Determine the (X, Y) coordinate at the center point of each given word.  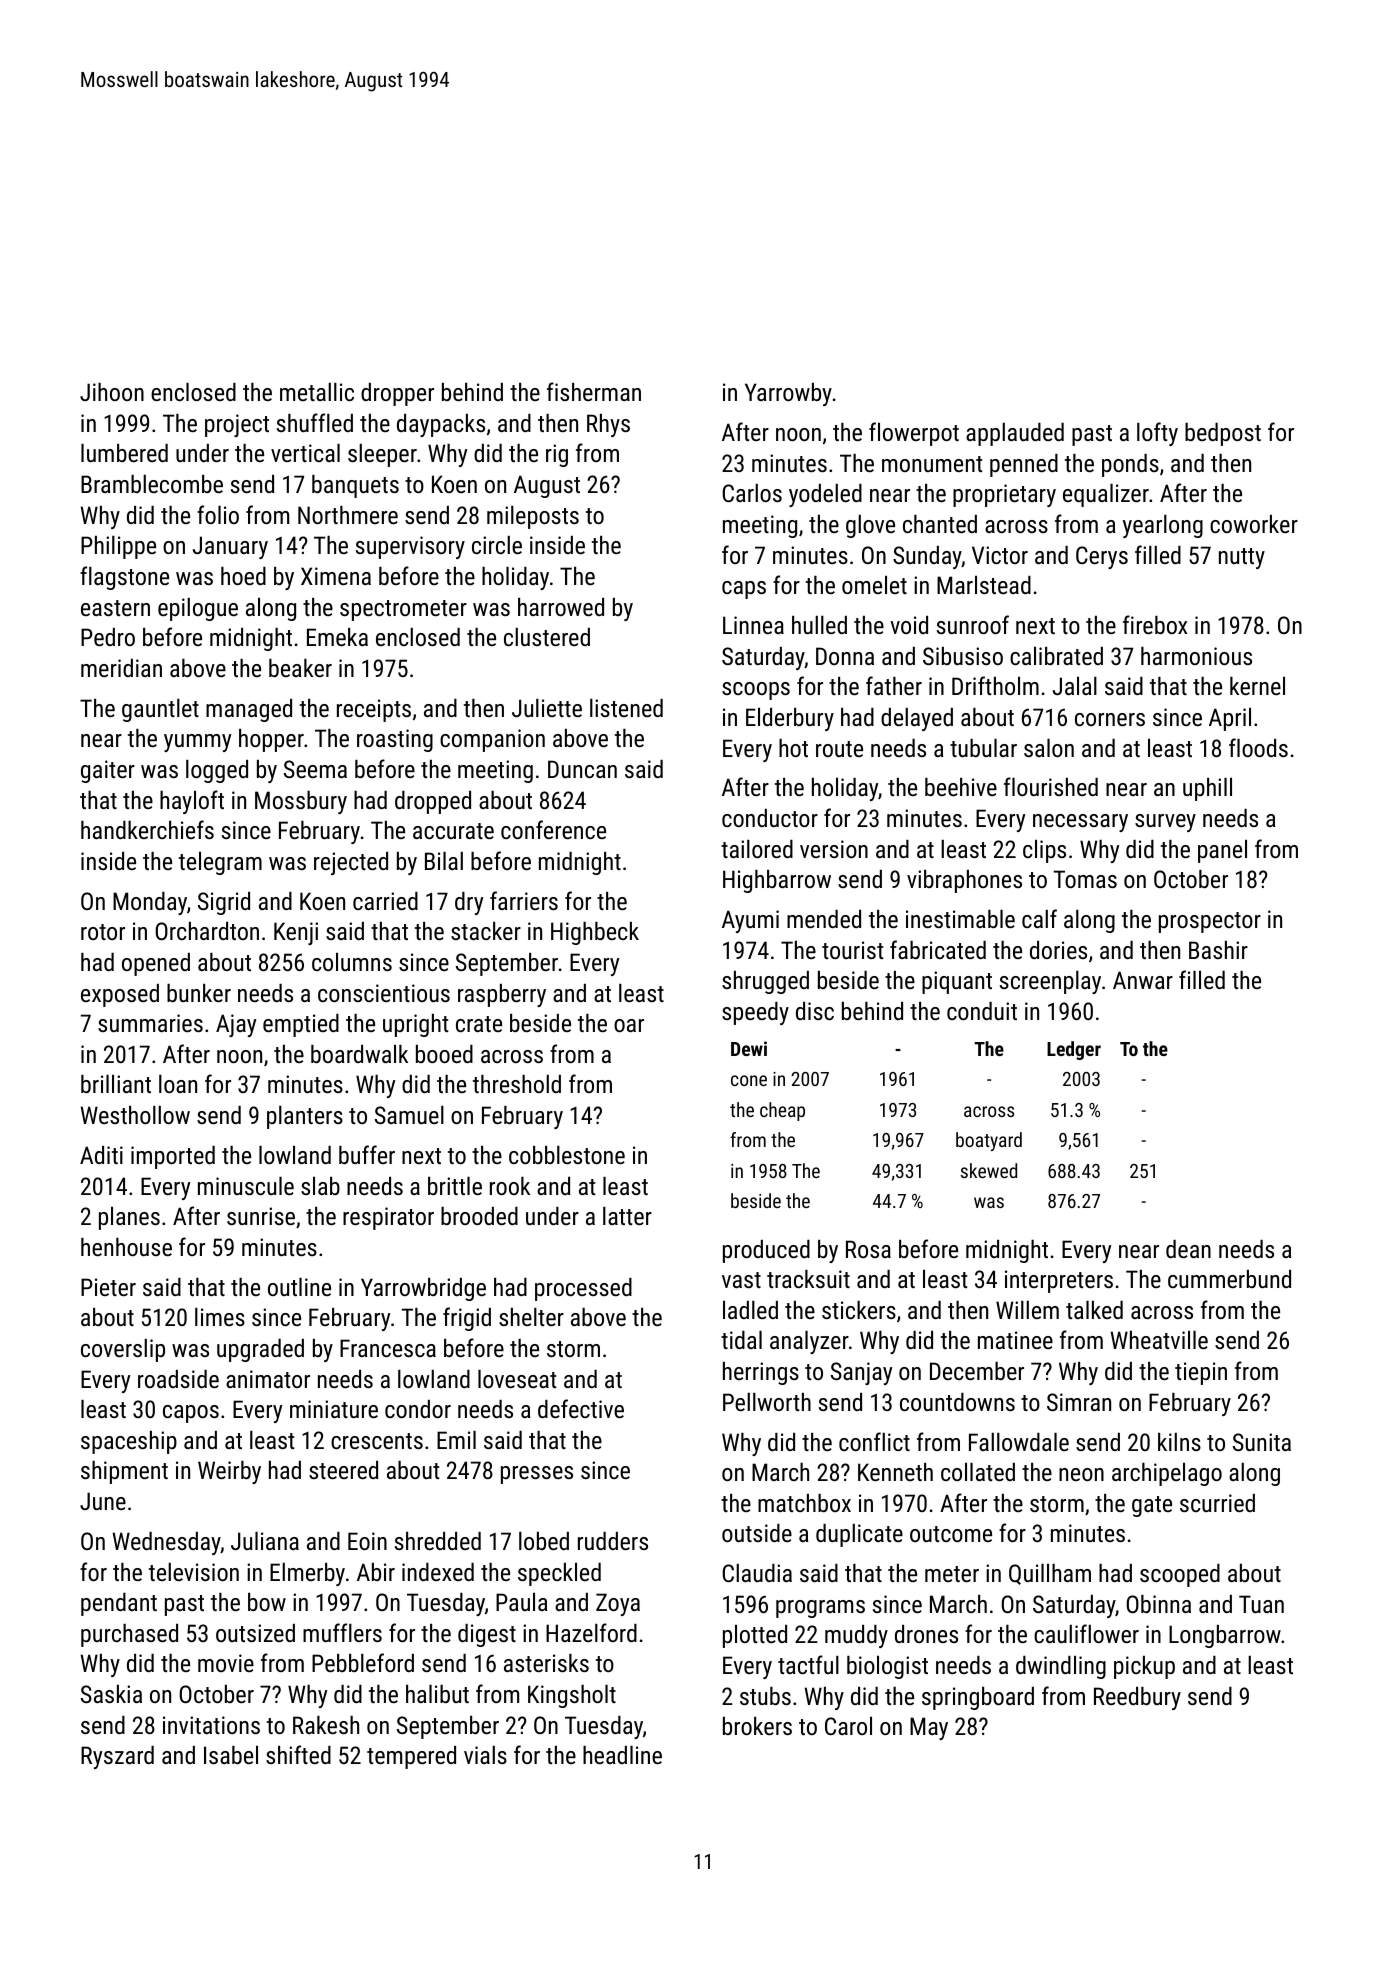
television (194, 1572)
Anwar (1143, 980)
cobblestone (567, 1155)
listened (626, 708)
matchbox (804, 1503)
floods (1258, 747)
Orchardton (207, 931)
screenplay (1050, 982)
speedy (755, 1013)
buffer (367, 1154)
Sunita (1262, 1442)
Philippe (118, 547)
